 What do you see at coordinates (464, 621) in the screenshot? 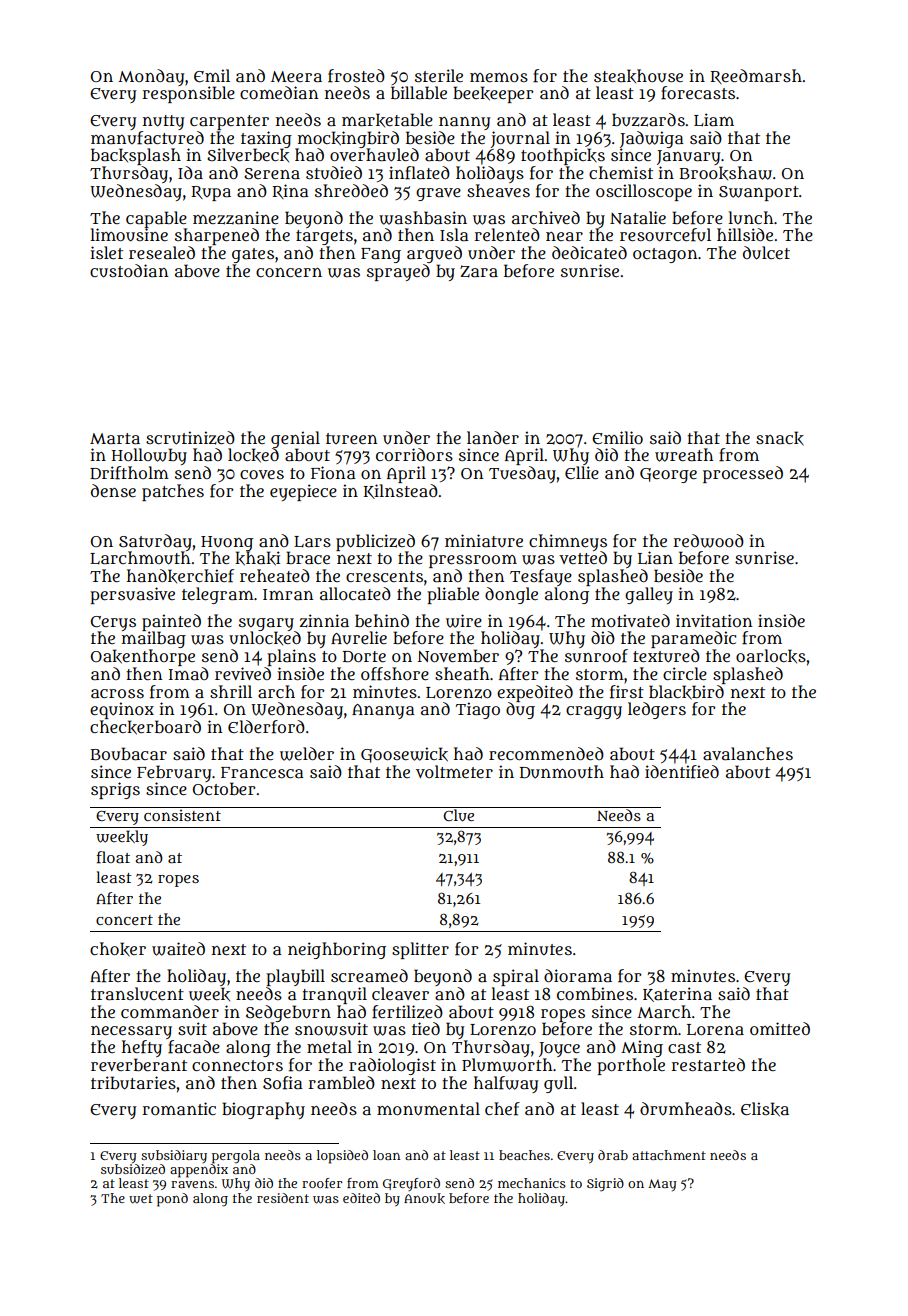
I see `wire` at bounding box center [464, 621].
